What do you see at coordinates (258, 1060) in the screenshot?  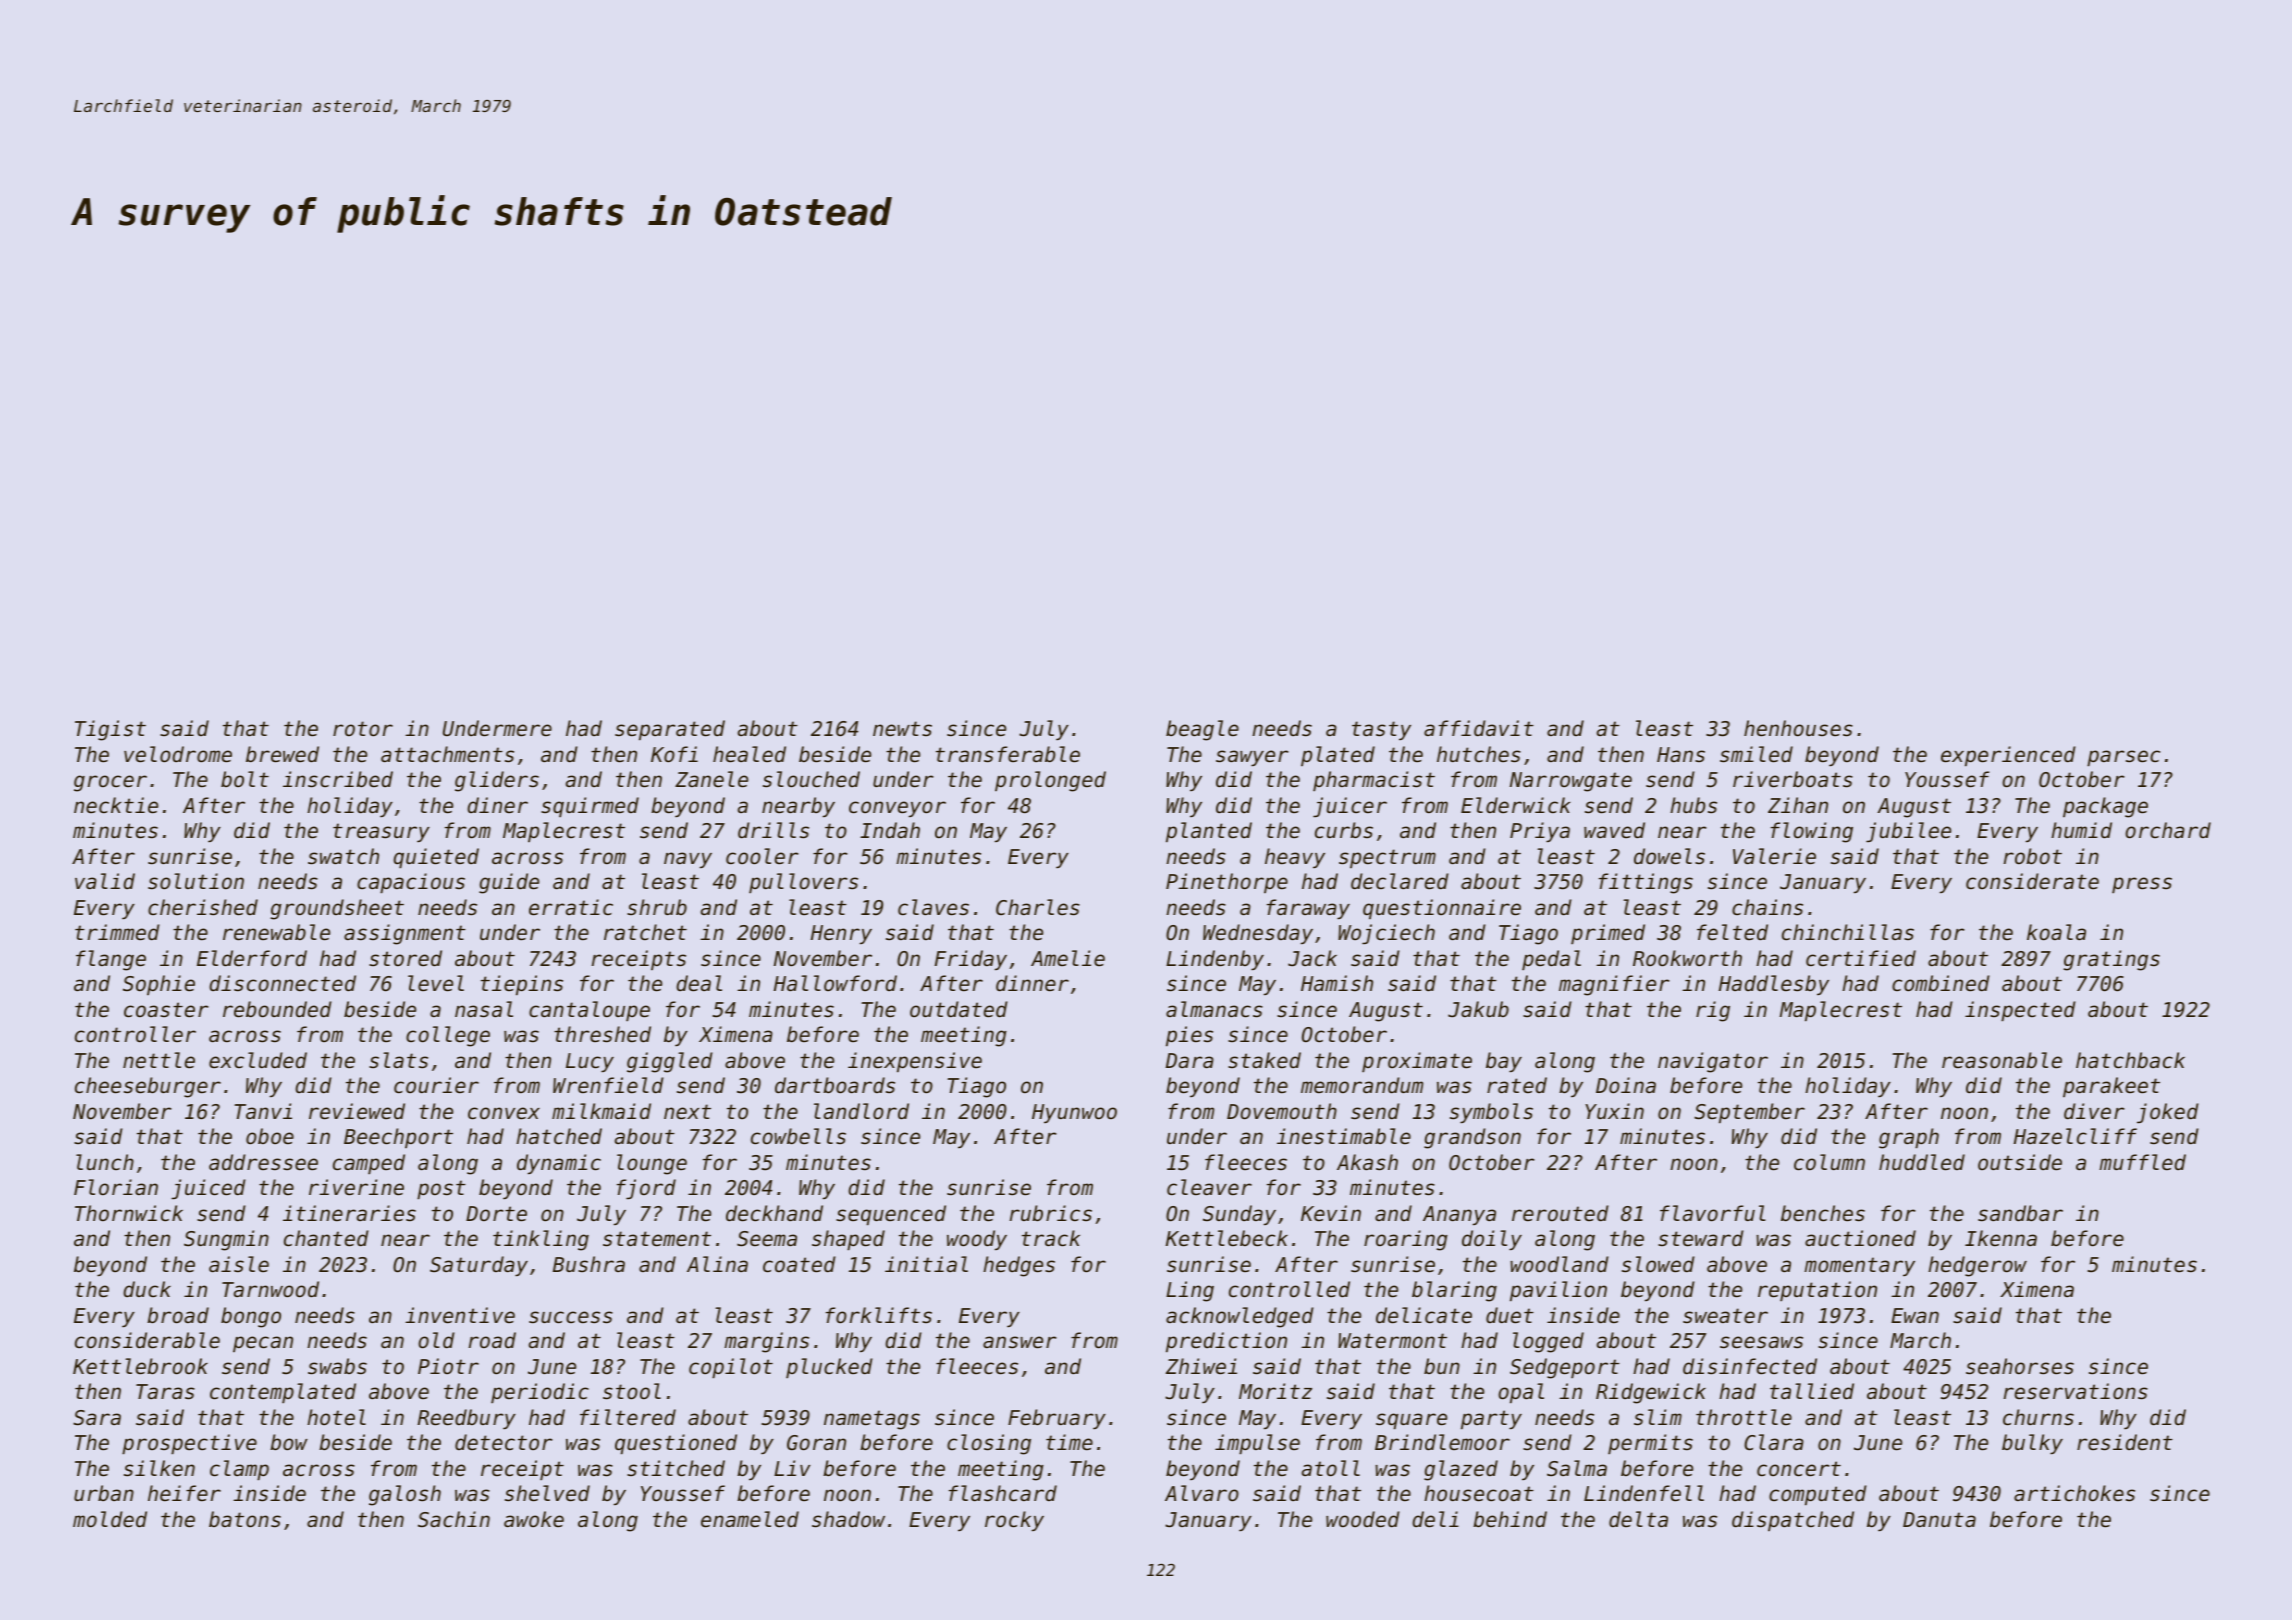 I see `excluded` at bounding box center [258, 1060].
